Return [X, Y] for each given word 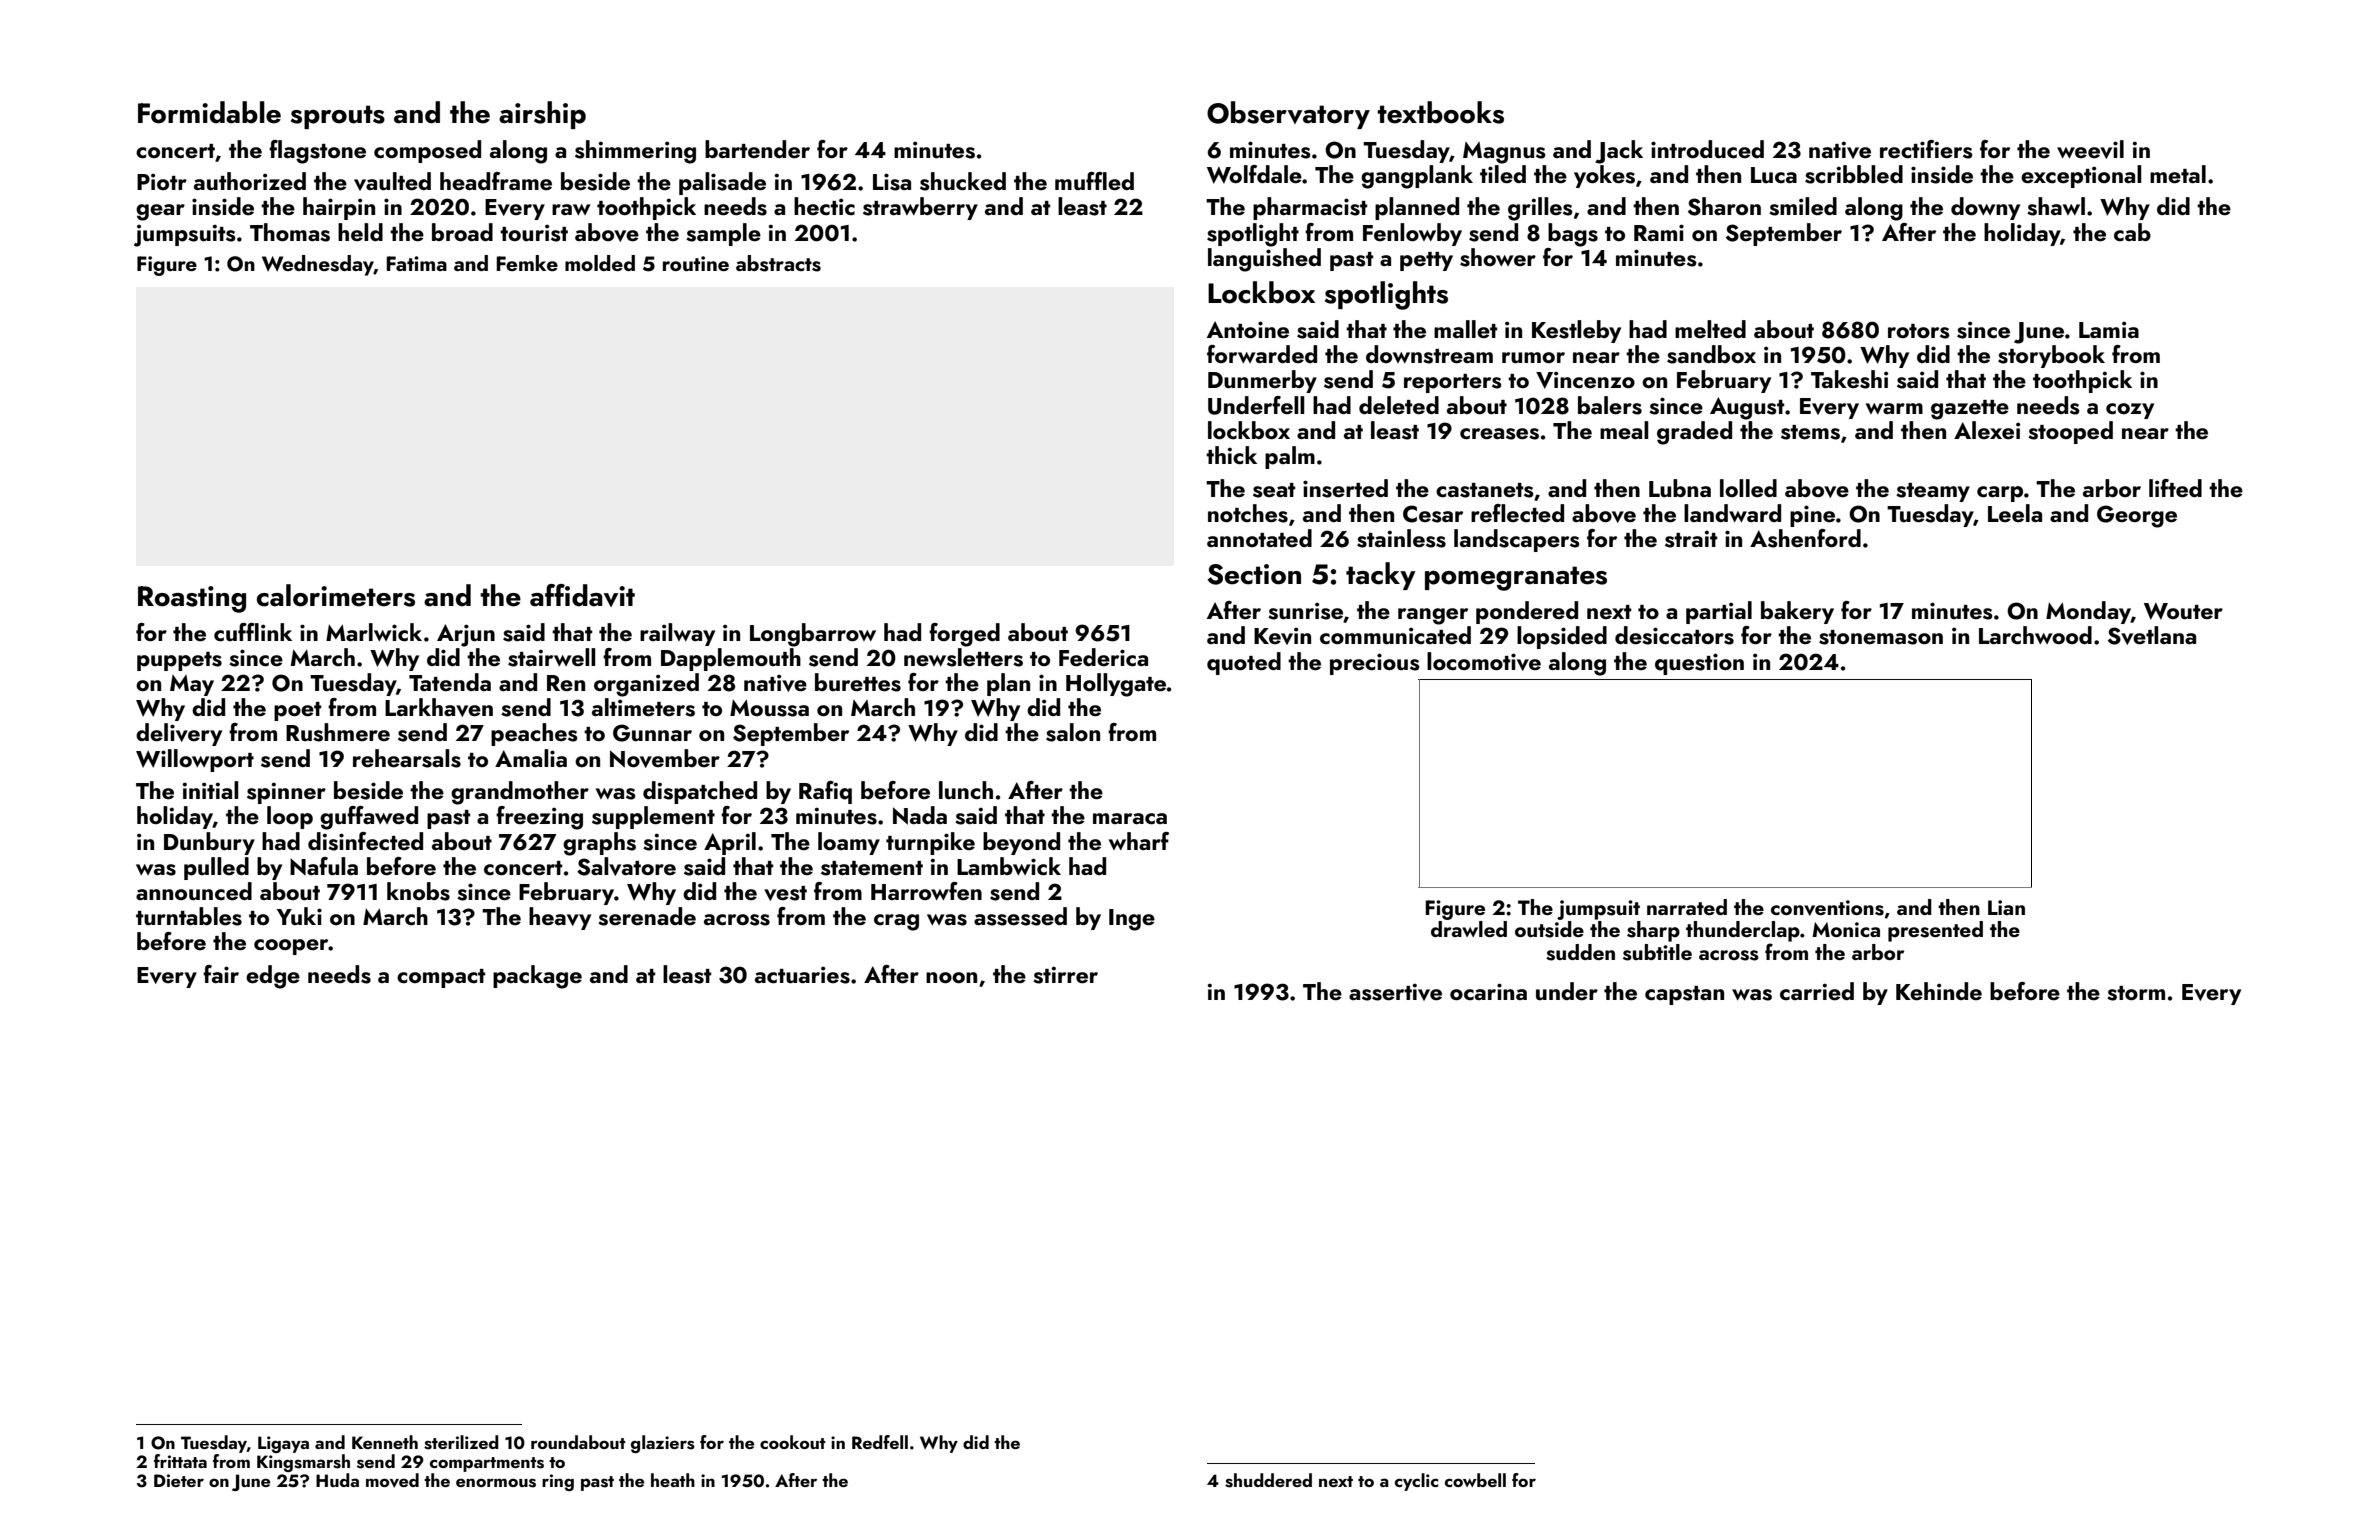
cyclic [1416, 1482]
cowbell [1475, 1480]
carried [1817, 991]
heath [673, 1480]
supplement [653, 817]
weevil [2090, 149]
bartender [757, 149]
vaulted [392, 181]
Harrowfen [926, 891]
